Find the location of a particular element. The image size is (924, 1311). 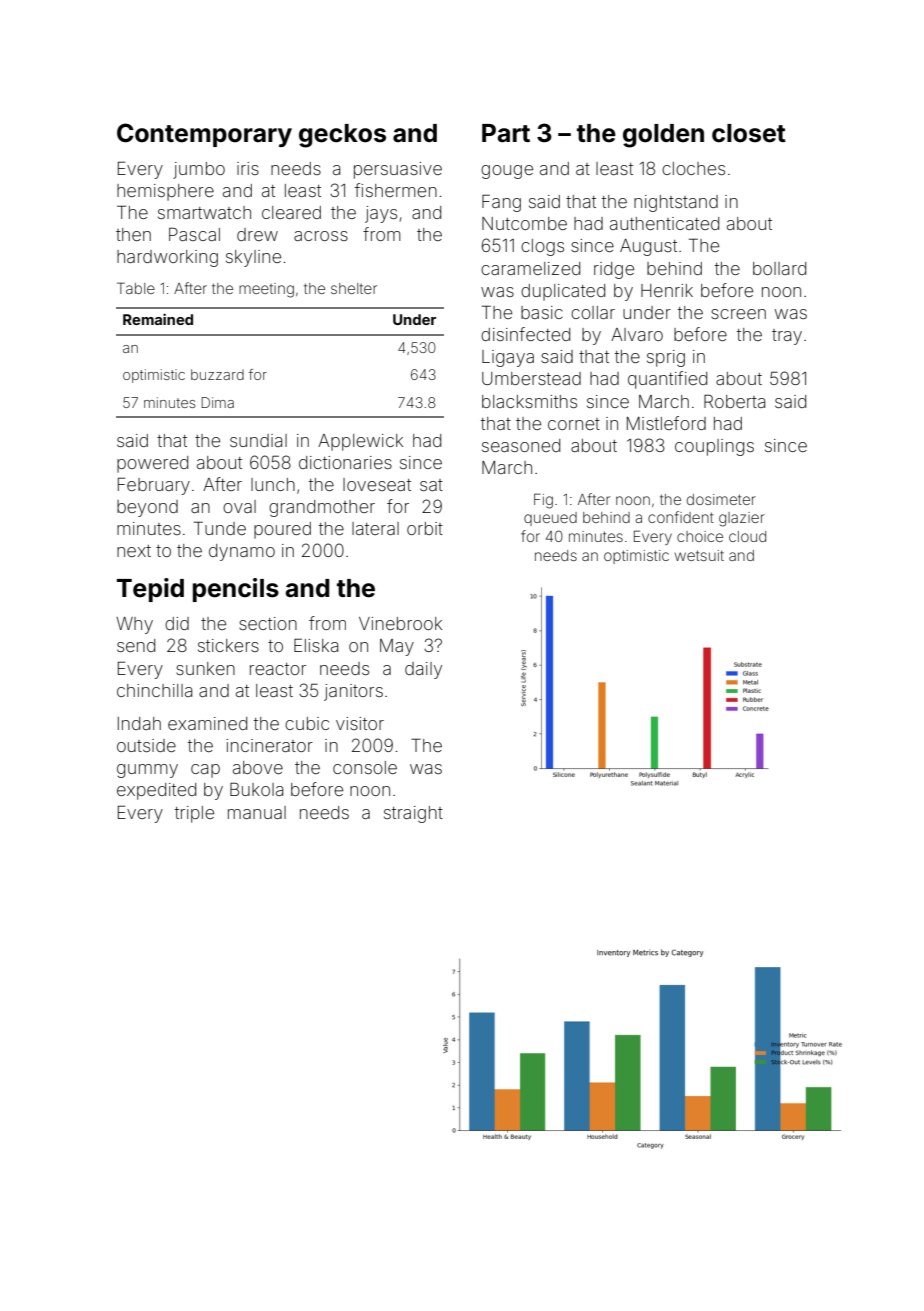

lateral is located at coordinates (375, 528).
